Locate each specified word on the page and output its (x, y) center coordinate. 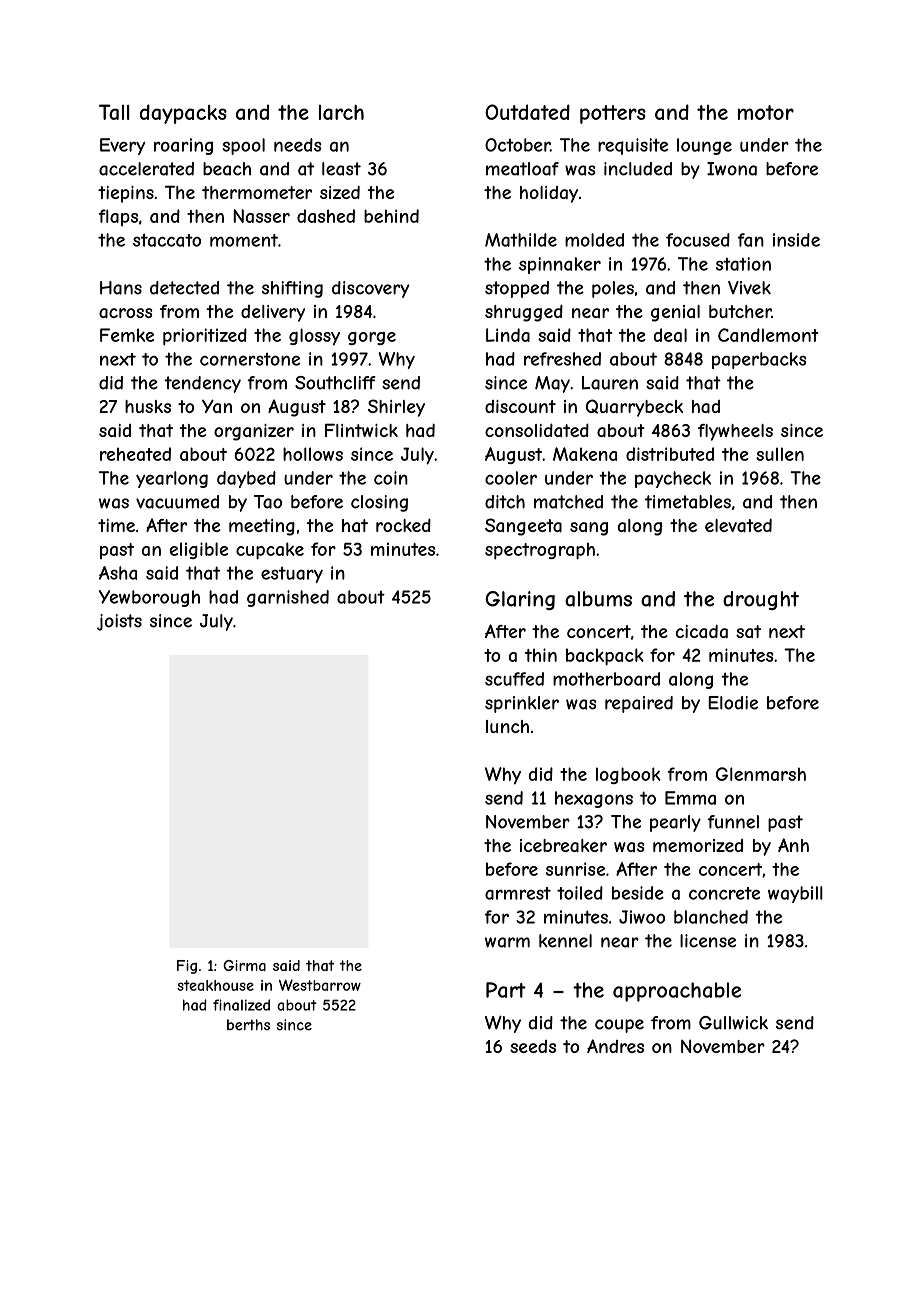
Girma (244, 965)
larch (341, 112)
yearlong (172, 479)
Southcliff (335, 383)
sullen (780, 454)
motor (766, 112)
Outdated (527, 112)
